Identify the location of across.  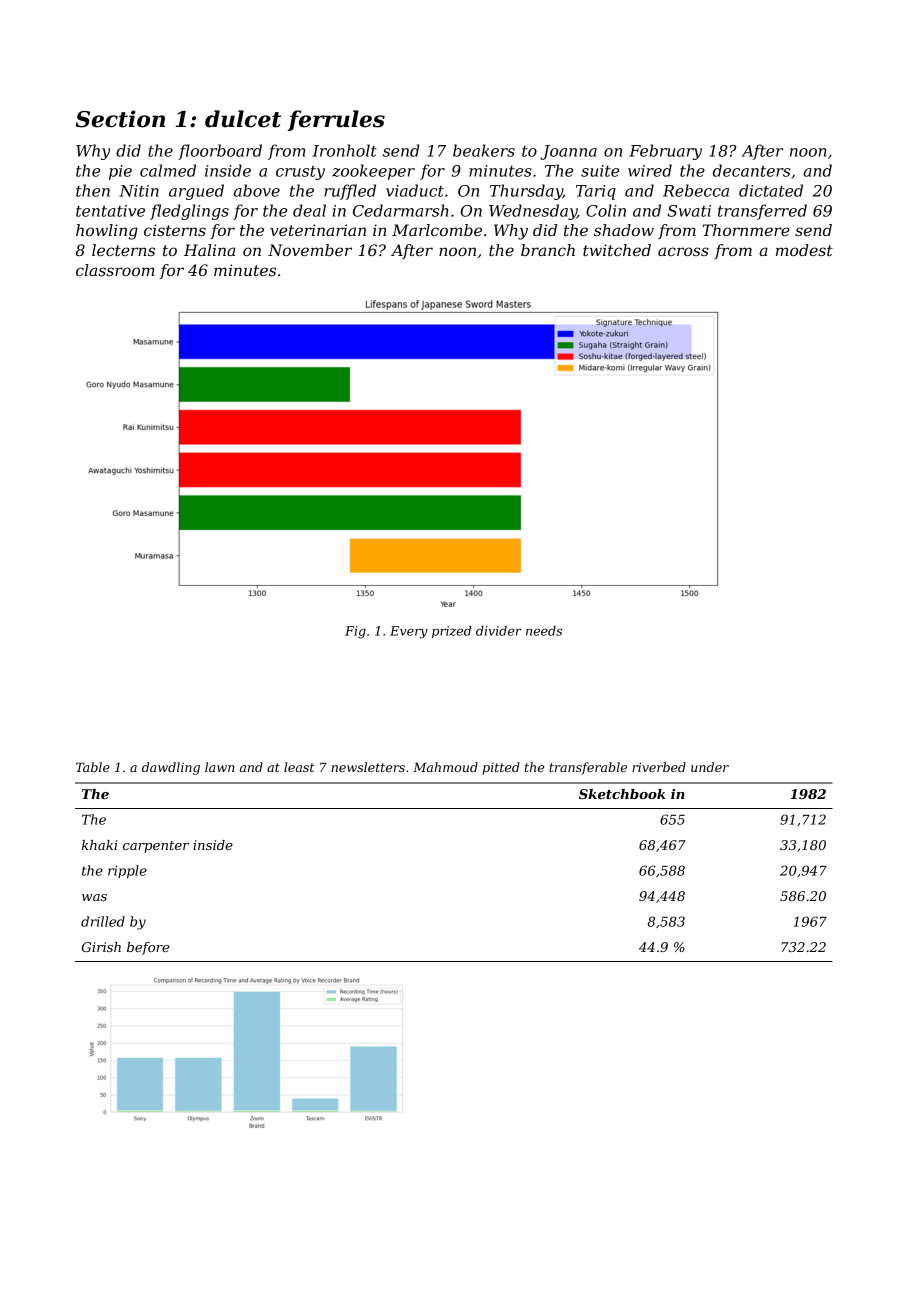
(683, 251).
